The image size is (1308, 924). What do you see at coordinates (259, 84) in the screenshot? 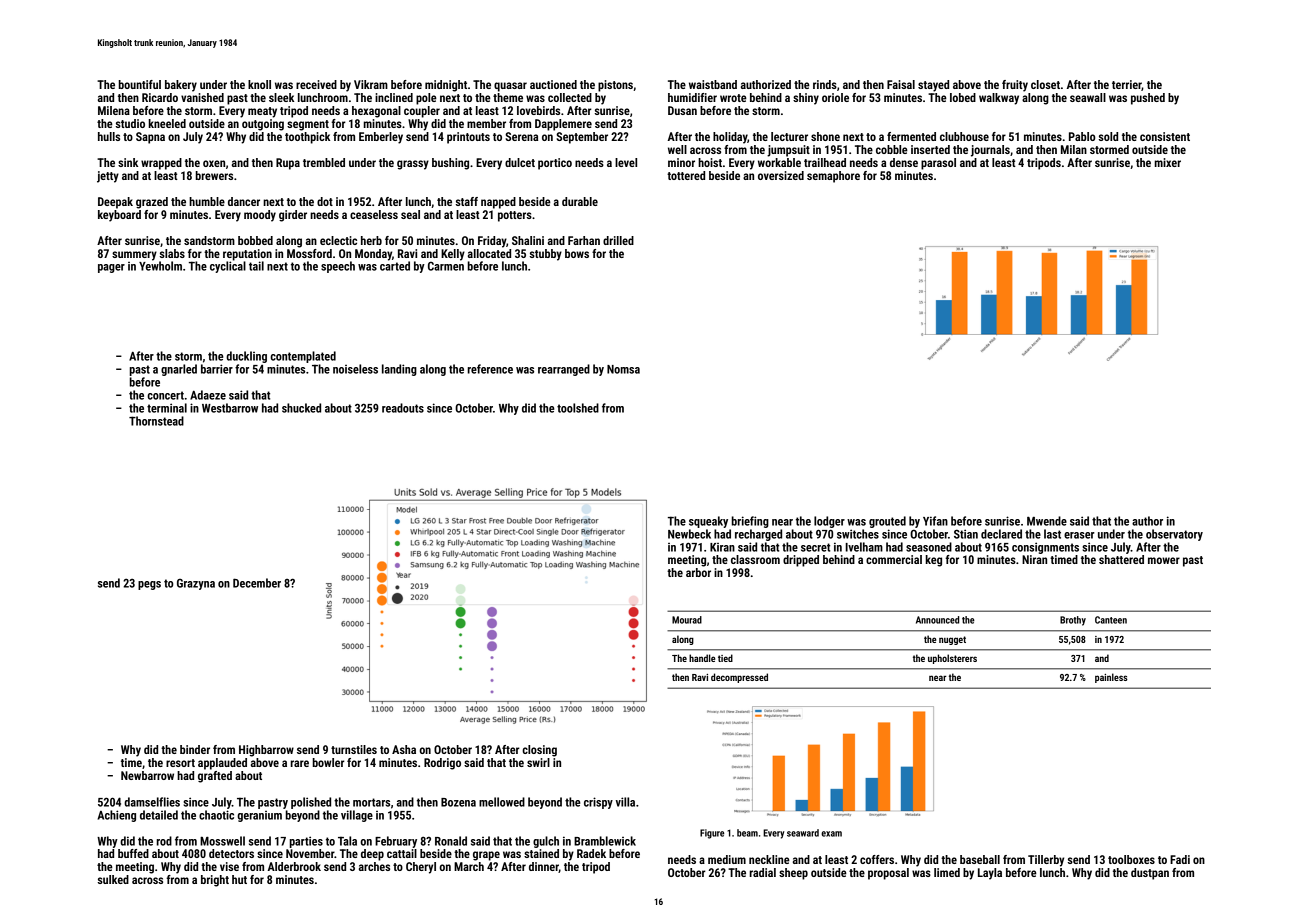
I see `knoll` at bounding box center [259, 84].
